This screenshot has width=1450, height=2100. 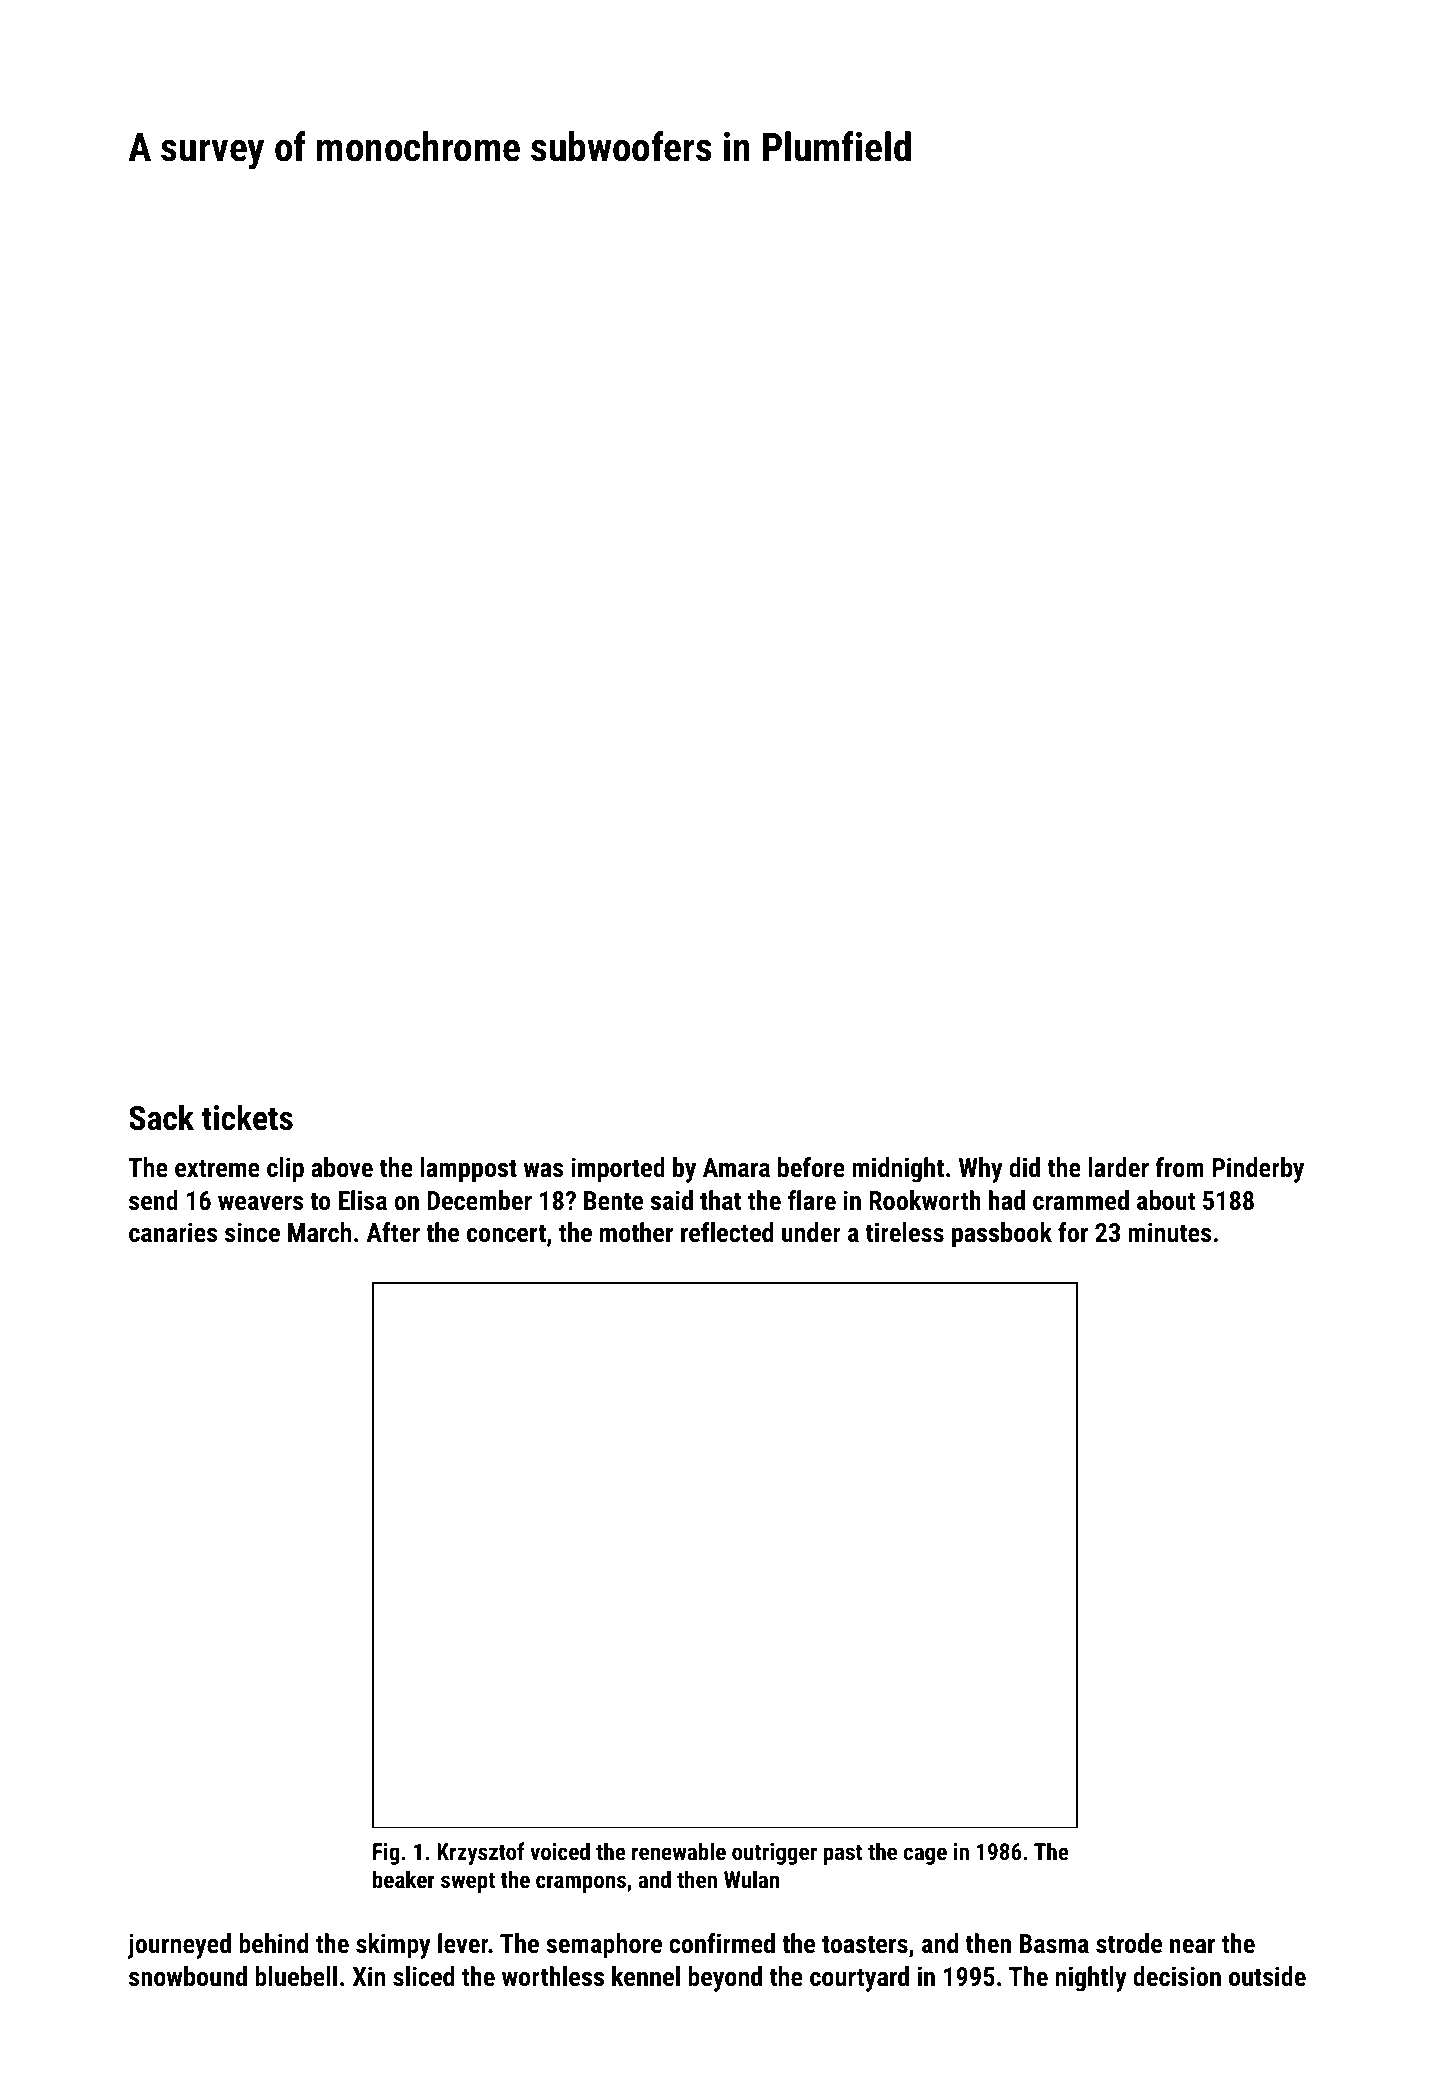 What do you see at coordinates (404, 1879) in the screenshot?
I see `beaker` at bounding box center [404, 1879].
